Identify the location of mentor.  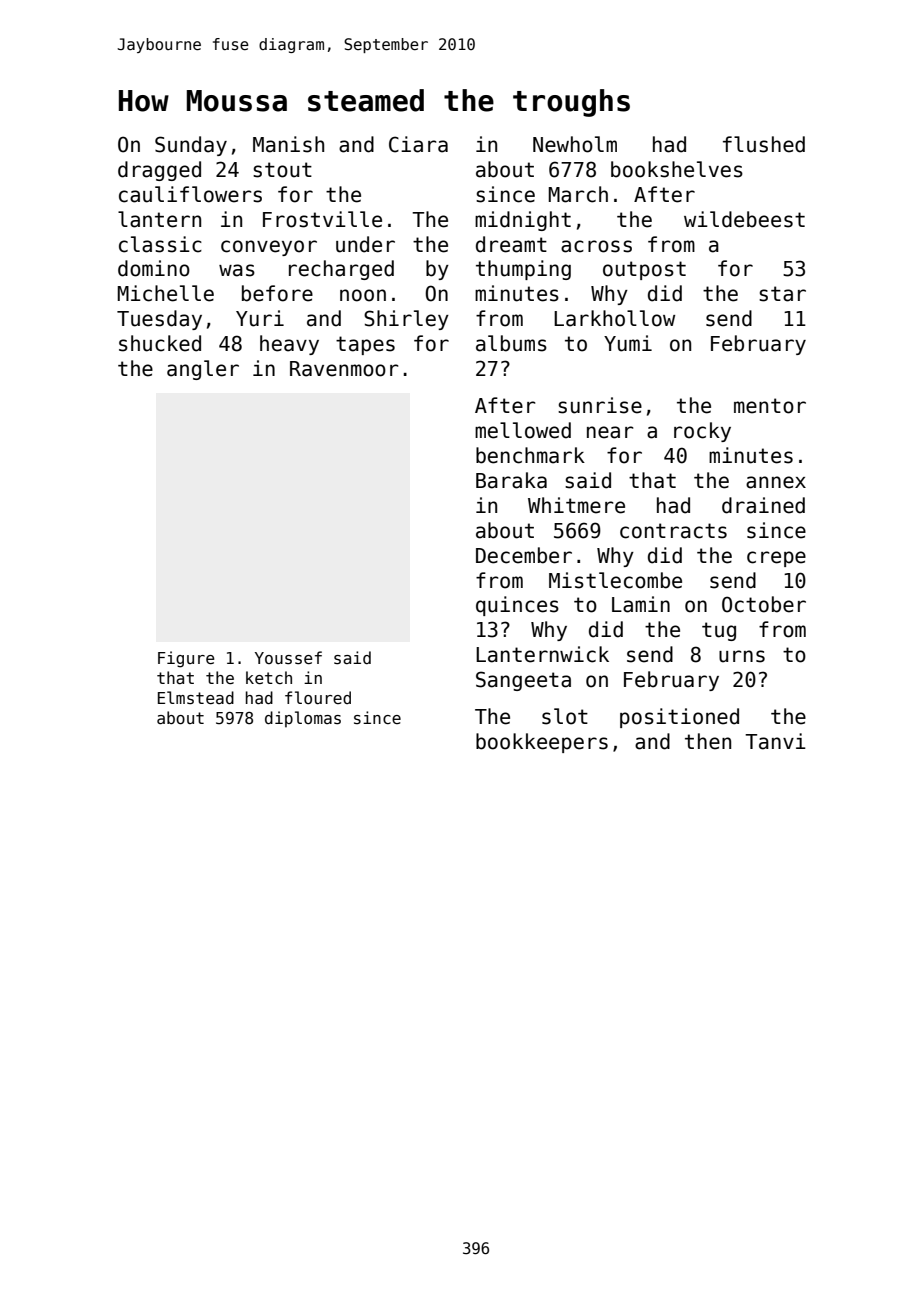
(770, 406).
